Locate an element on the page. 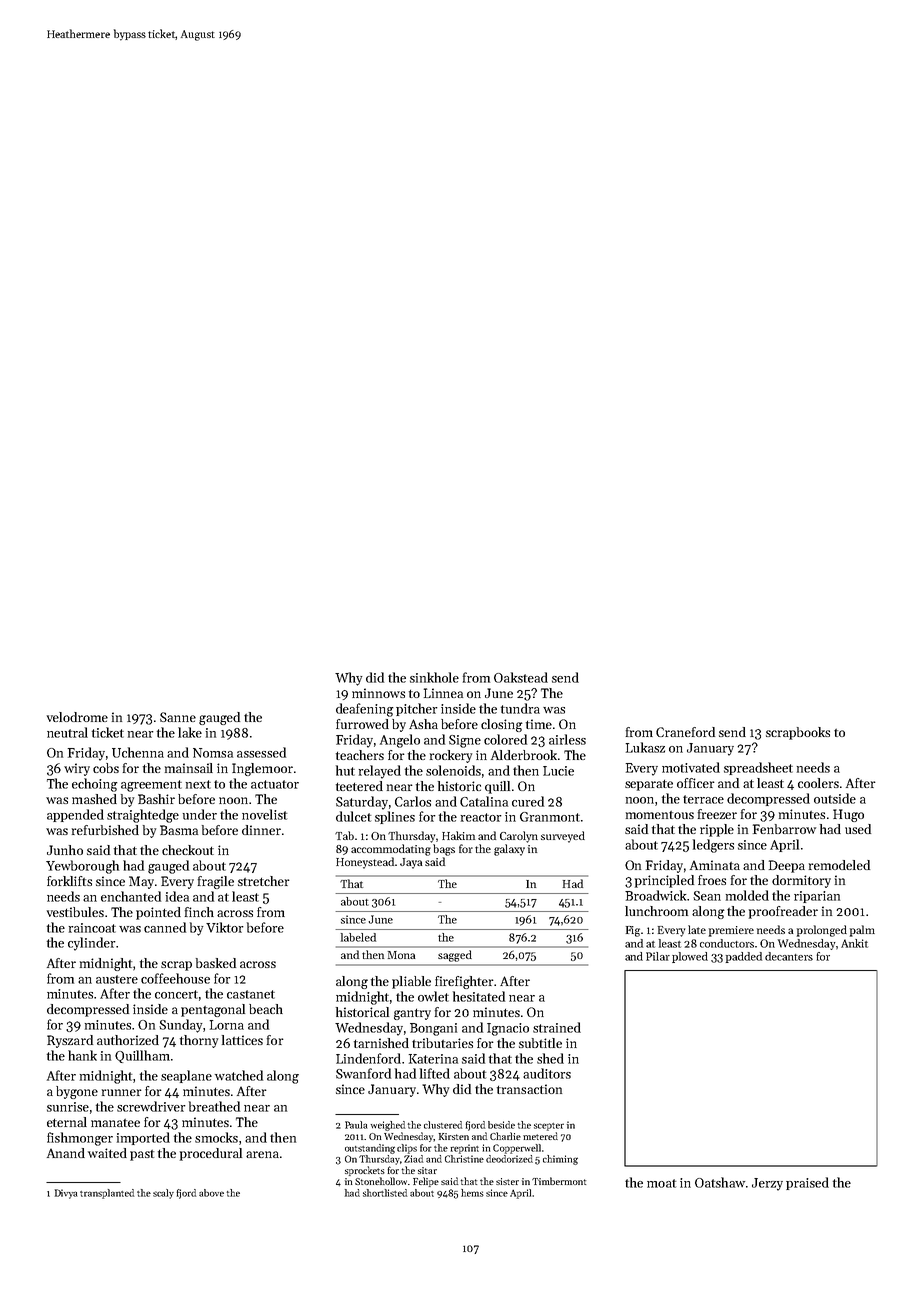 The width and height of the page is (924, 1308). Craneford is located at coordinates (685, 732).
